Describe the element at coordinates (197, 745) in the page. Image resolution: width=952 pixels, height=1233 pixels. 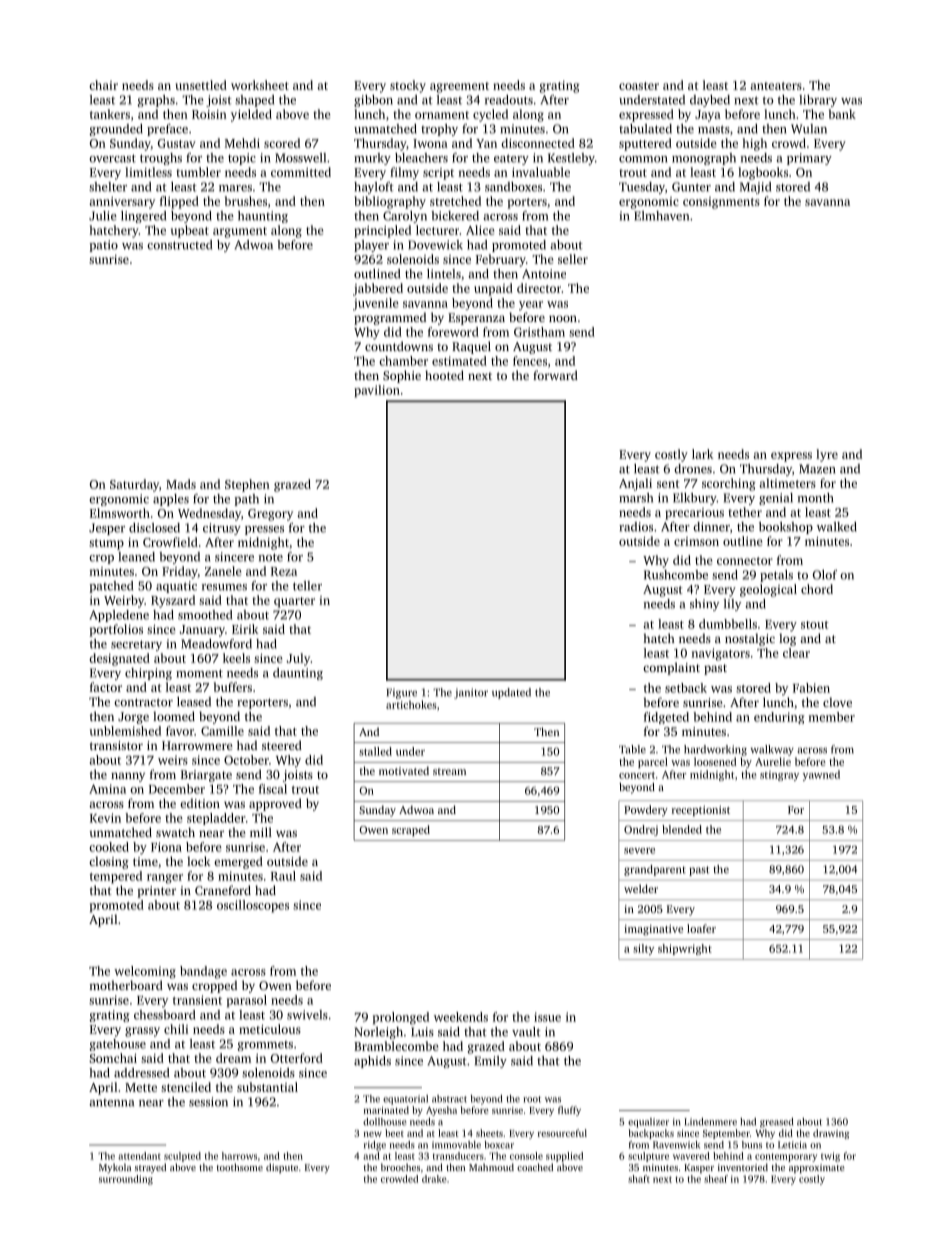
I see `Harrowmere` at that location.
